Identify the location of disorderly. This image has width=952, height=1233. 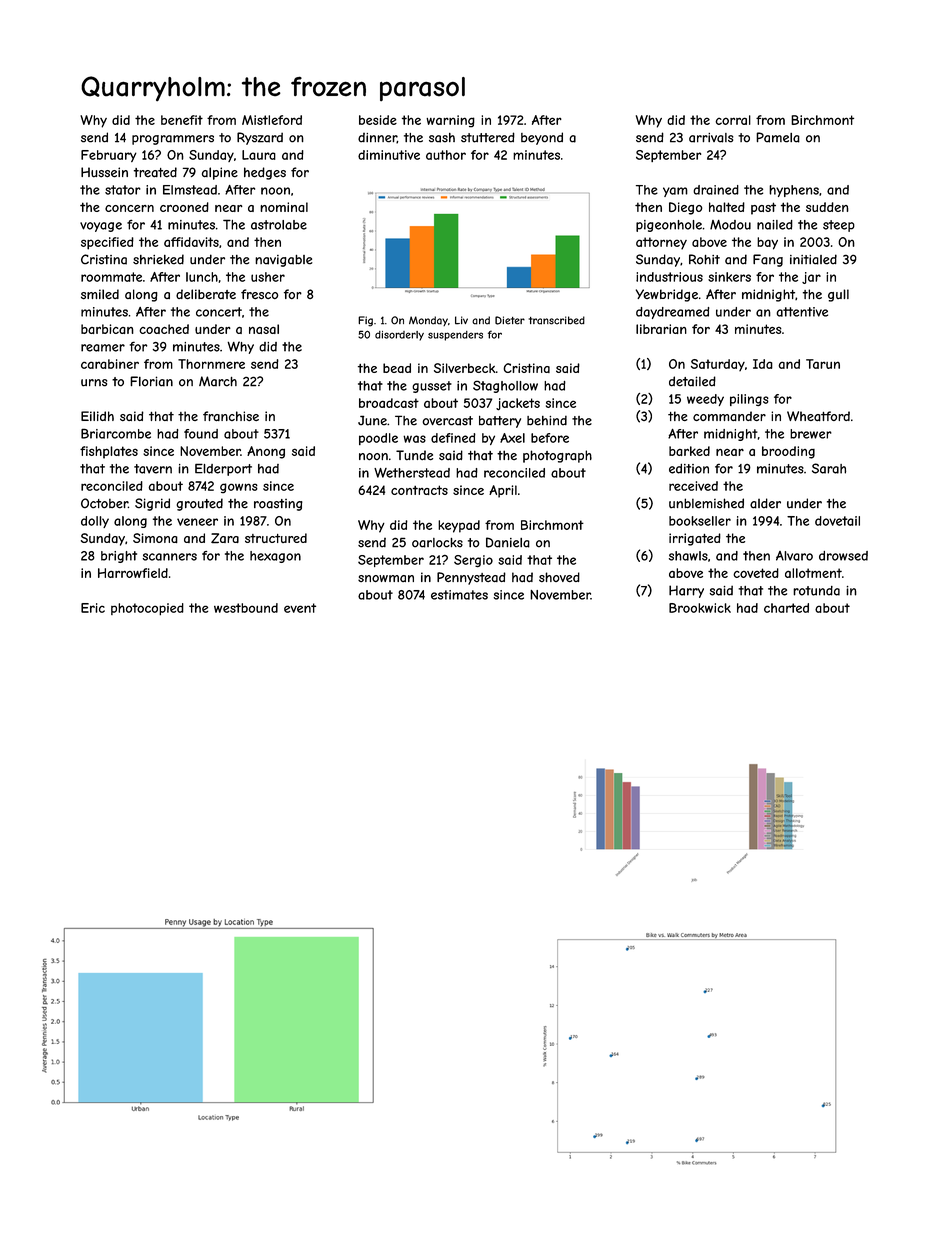
(399, 336).
